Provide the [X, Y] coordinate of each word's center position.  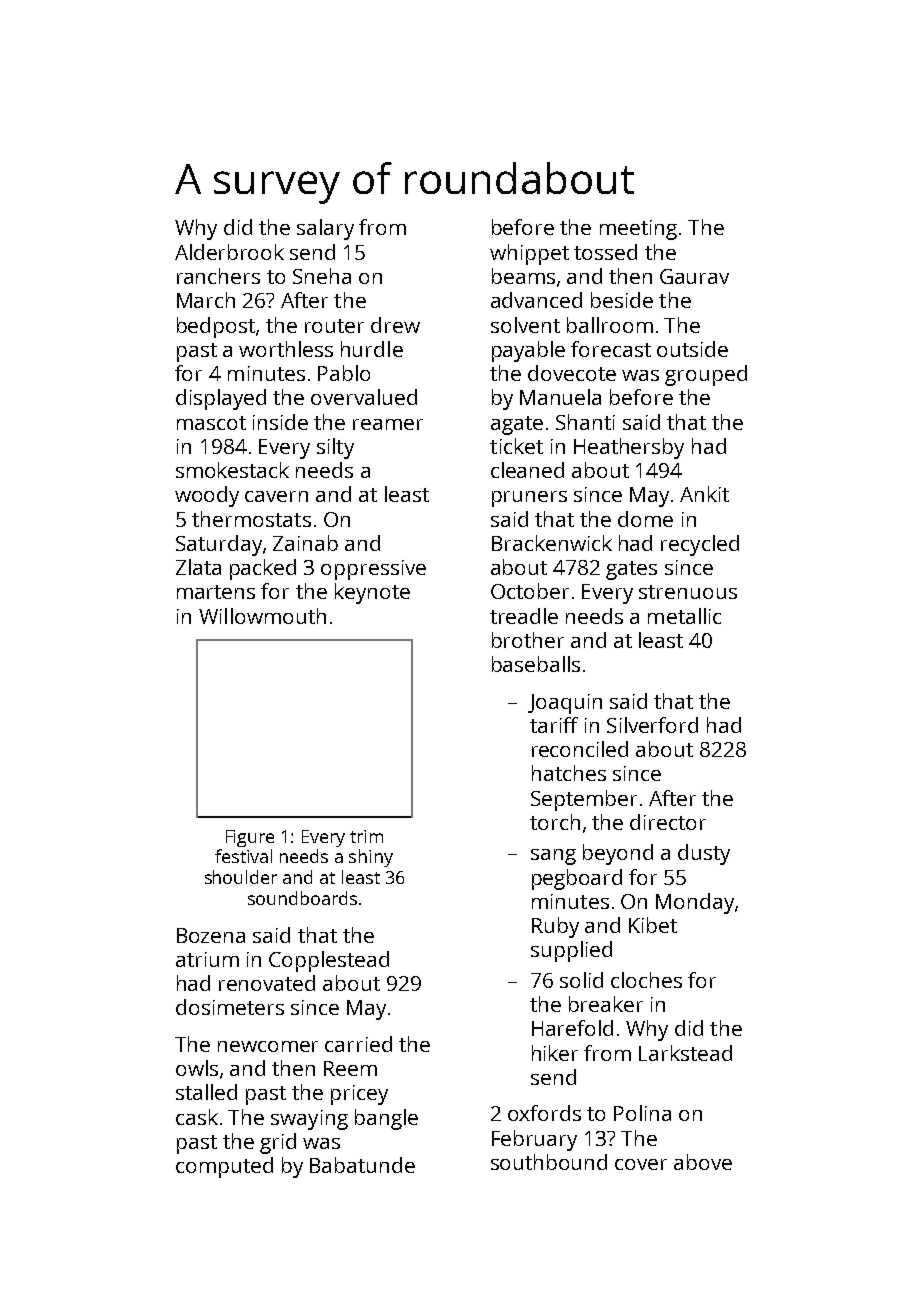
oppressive [373, 570]
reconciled [580, 749]
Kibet [653, 925]
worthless [286, 349]
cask [197, 1117]
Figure [250, 838]
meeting [638, 230]
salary [325, 229]
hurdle [372, 349]
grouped [706, 375]
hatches [569, 773]
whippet [529, 254]
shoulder [241, 877]
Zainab [305, 543]
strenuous [688, 592]
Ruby [555, 927]
